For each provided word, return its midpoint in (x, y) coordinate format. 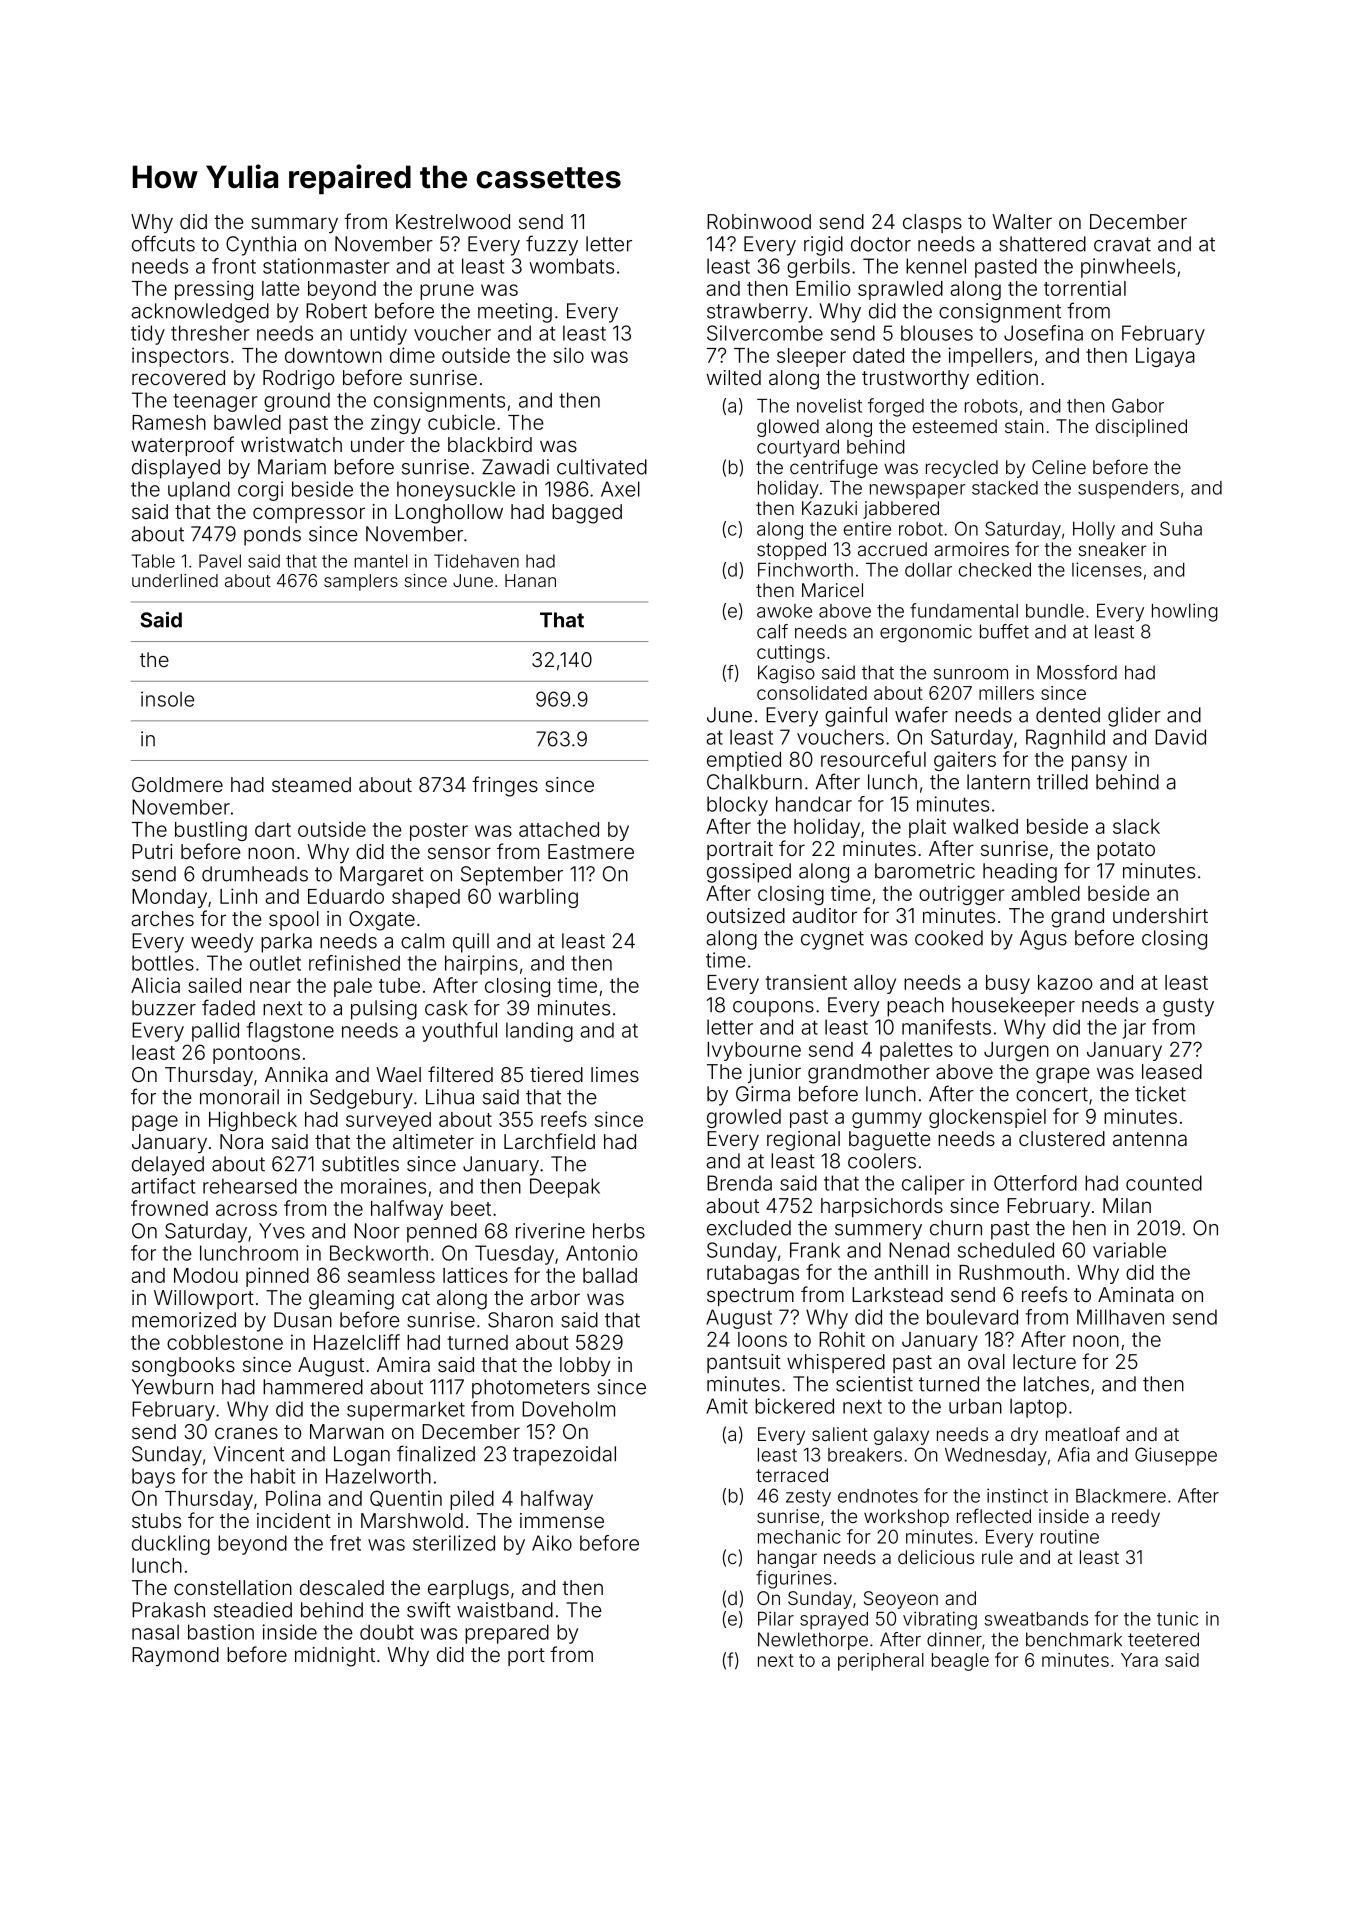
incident (294, 1520)
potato (1126, 851)
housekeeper (1013, 1007)
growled (744, 1118)
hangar (787, 1559)
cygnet (832, 940)
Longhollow (449, 514)
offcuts (163, 243)
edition (1007, 377)
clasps (932, 223)
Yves (282, 1231)
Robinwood (759, 221)
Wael (398, 1074)
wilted (733, 377)
